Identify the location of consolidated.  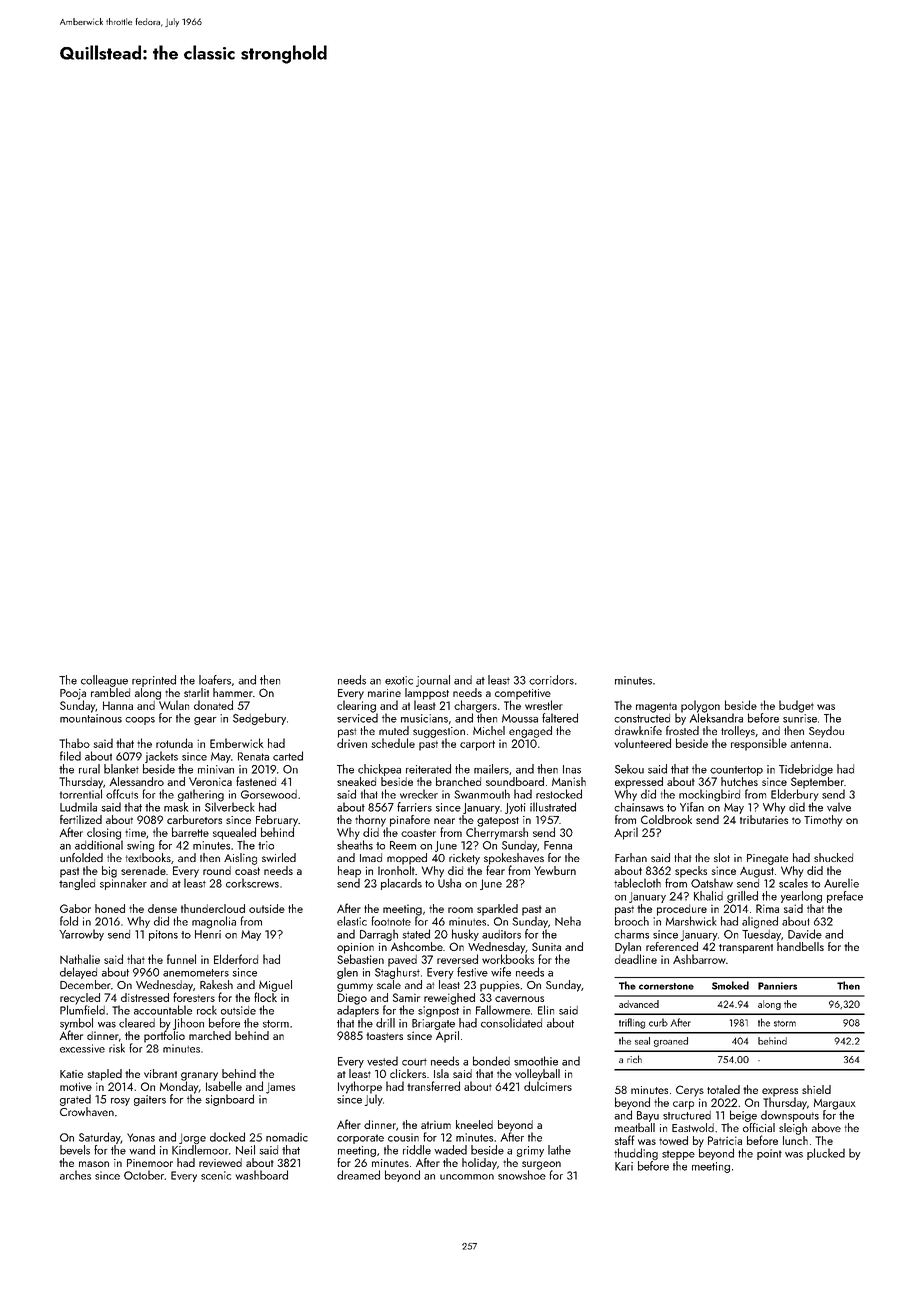
(511, 1023).
